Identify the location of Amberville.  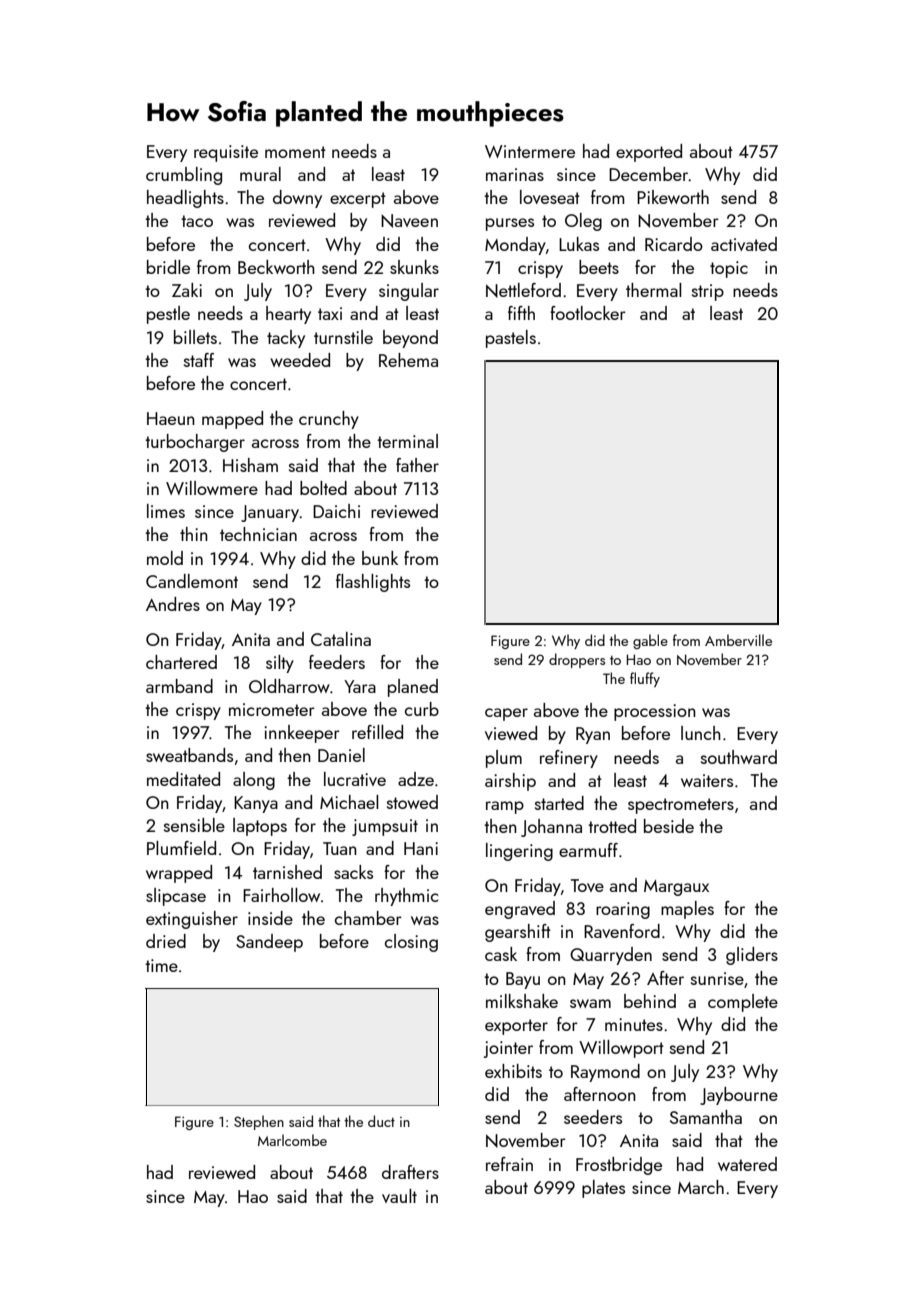
(738, 640).
